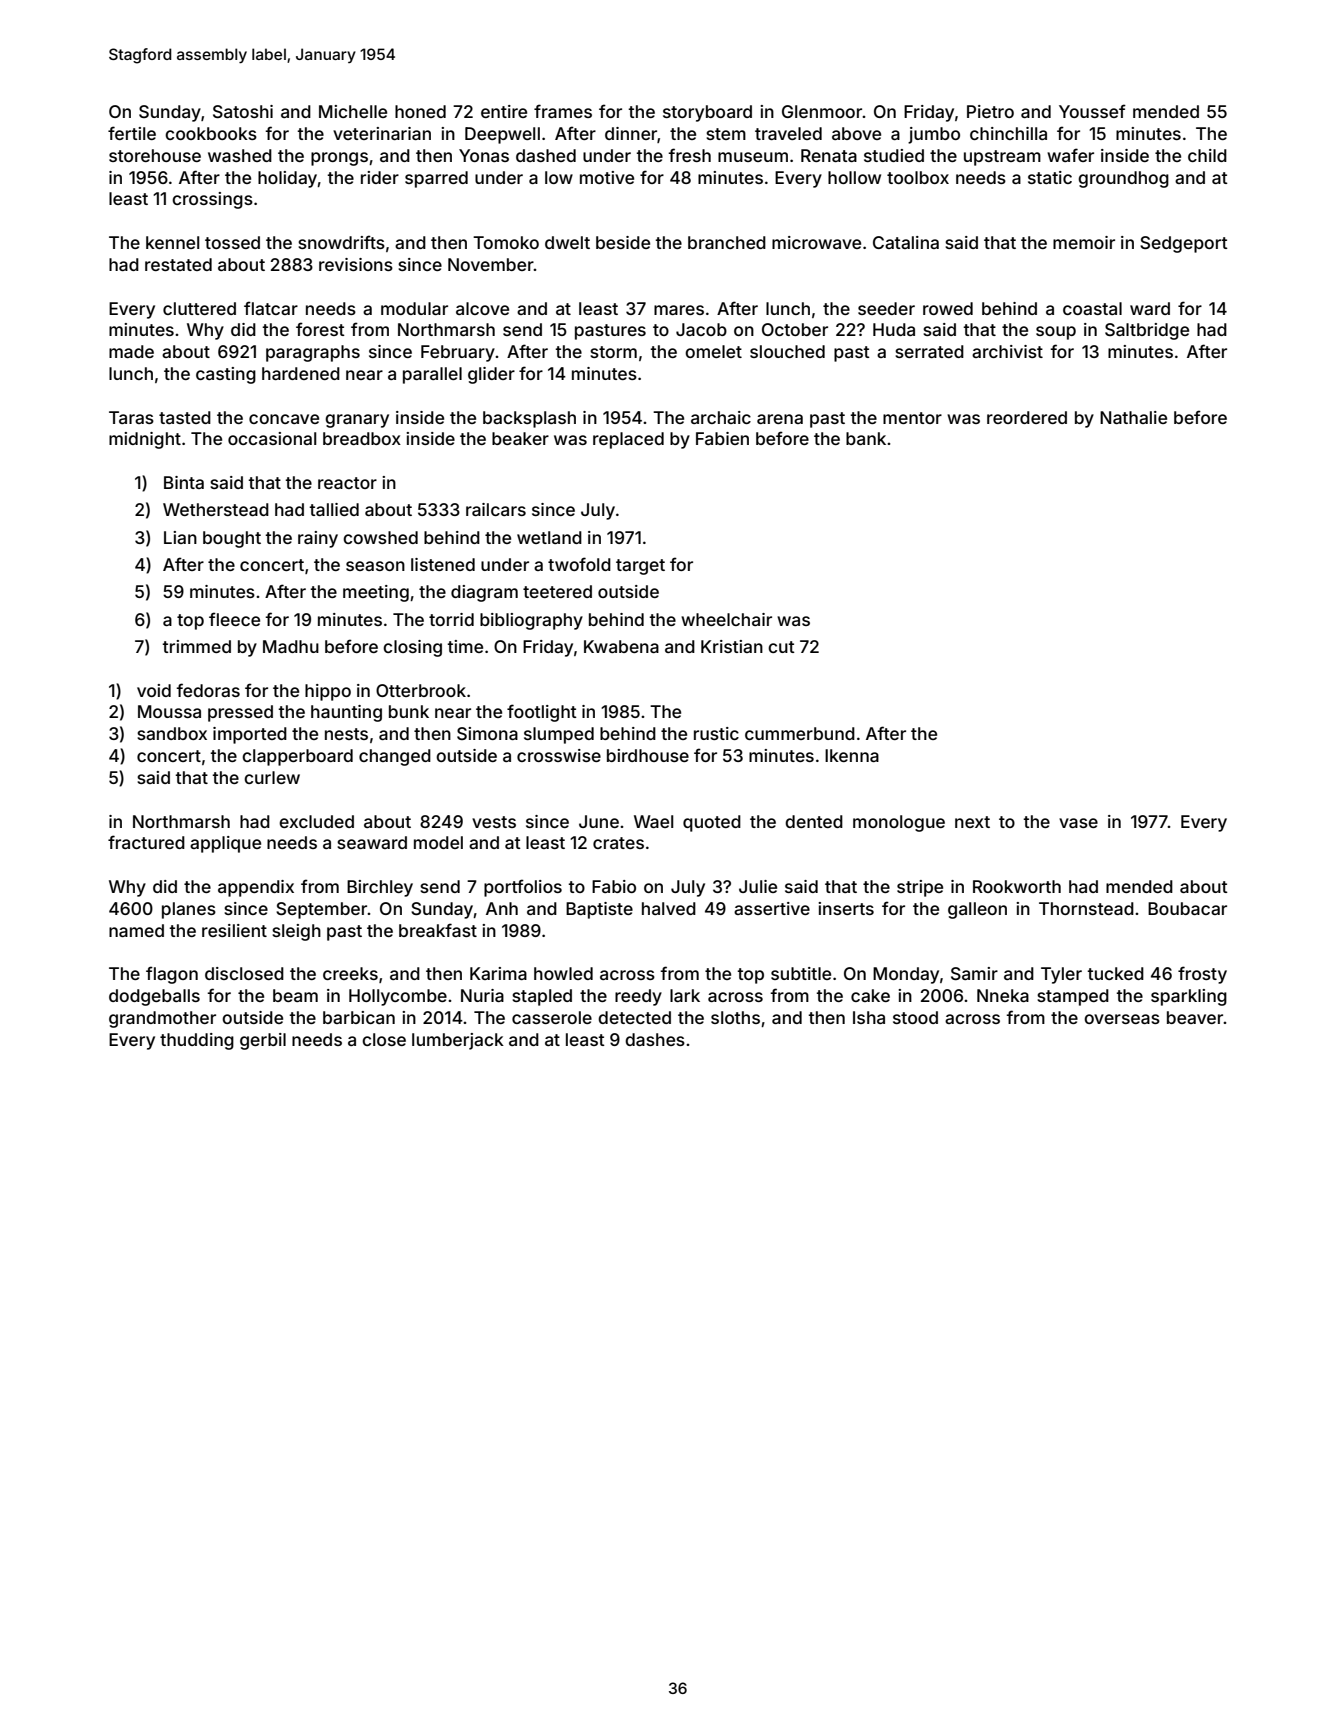 This page has width=1336, height=1729. I want to click on dodgeballs, so click(154, 997).
